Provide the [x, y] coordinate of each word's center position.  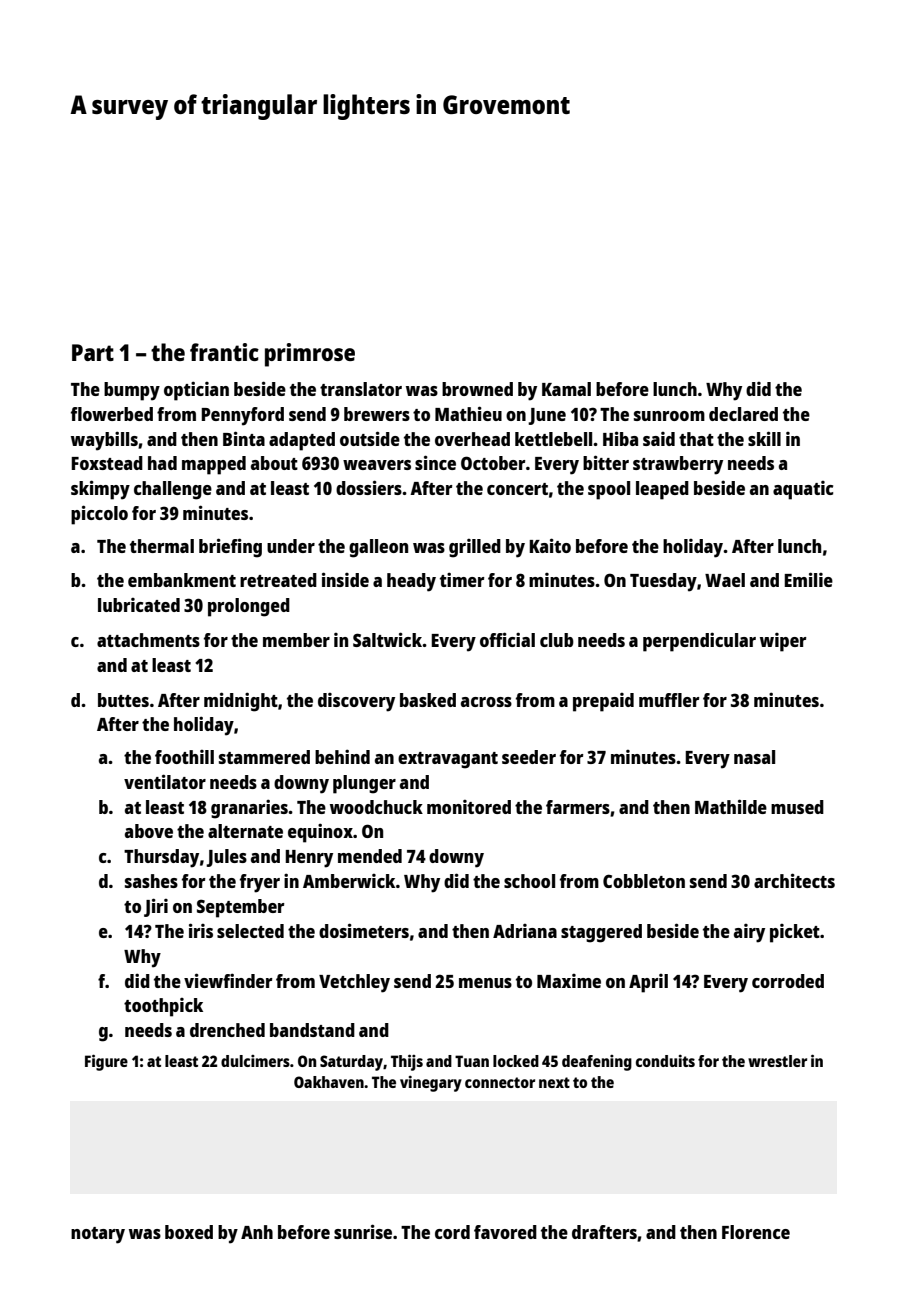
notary [98, 1235]
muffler [669, 700]
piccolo [99, 515]
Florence [756, 1232]
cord [452, 1232]
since [435, 462]
